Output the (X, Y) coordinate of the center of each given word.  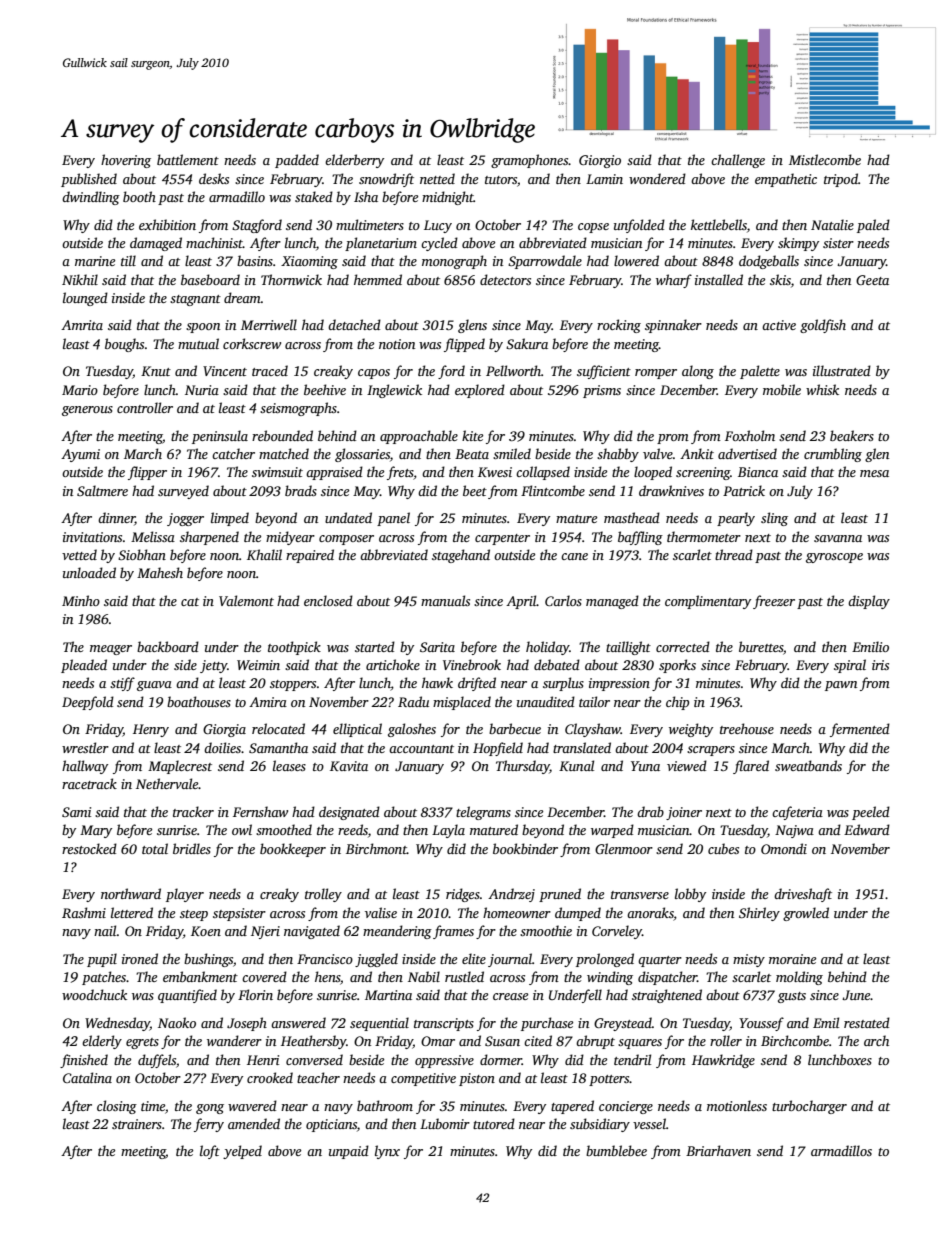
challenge (738, 161)
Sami (76, 812)
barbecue (515, 728)
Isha (366, 196)
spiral (850, 666)
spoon (203, 328)
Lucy (438, 226)
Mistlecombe (825, 159)
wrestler (85, 747)
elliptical (357, 730)
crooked (270, 1077)
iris (880, 665)
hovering (126, 161)
